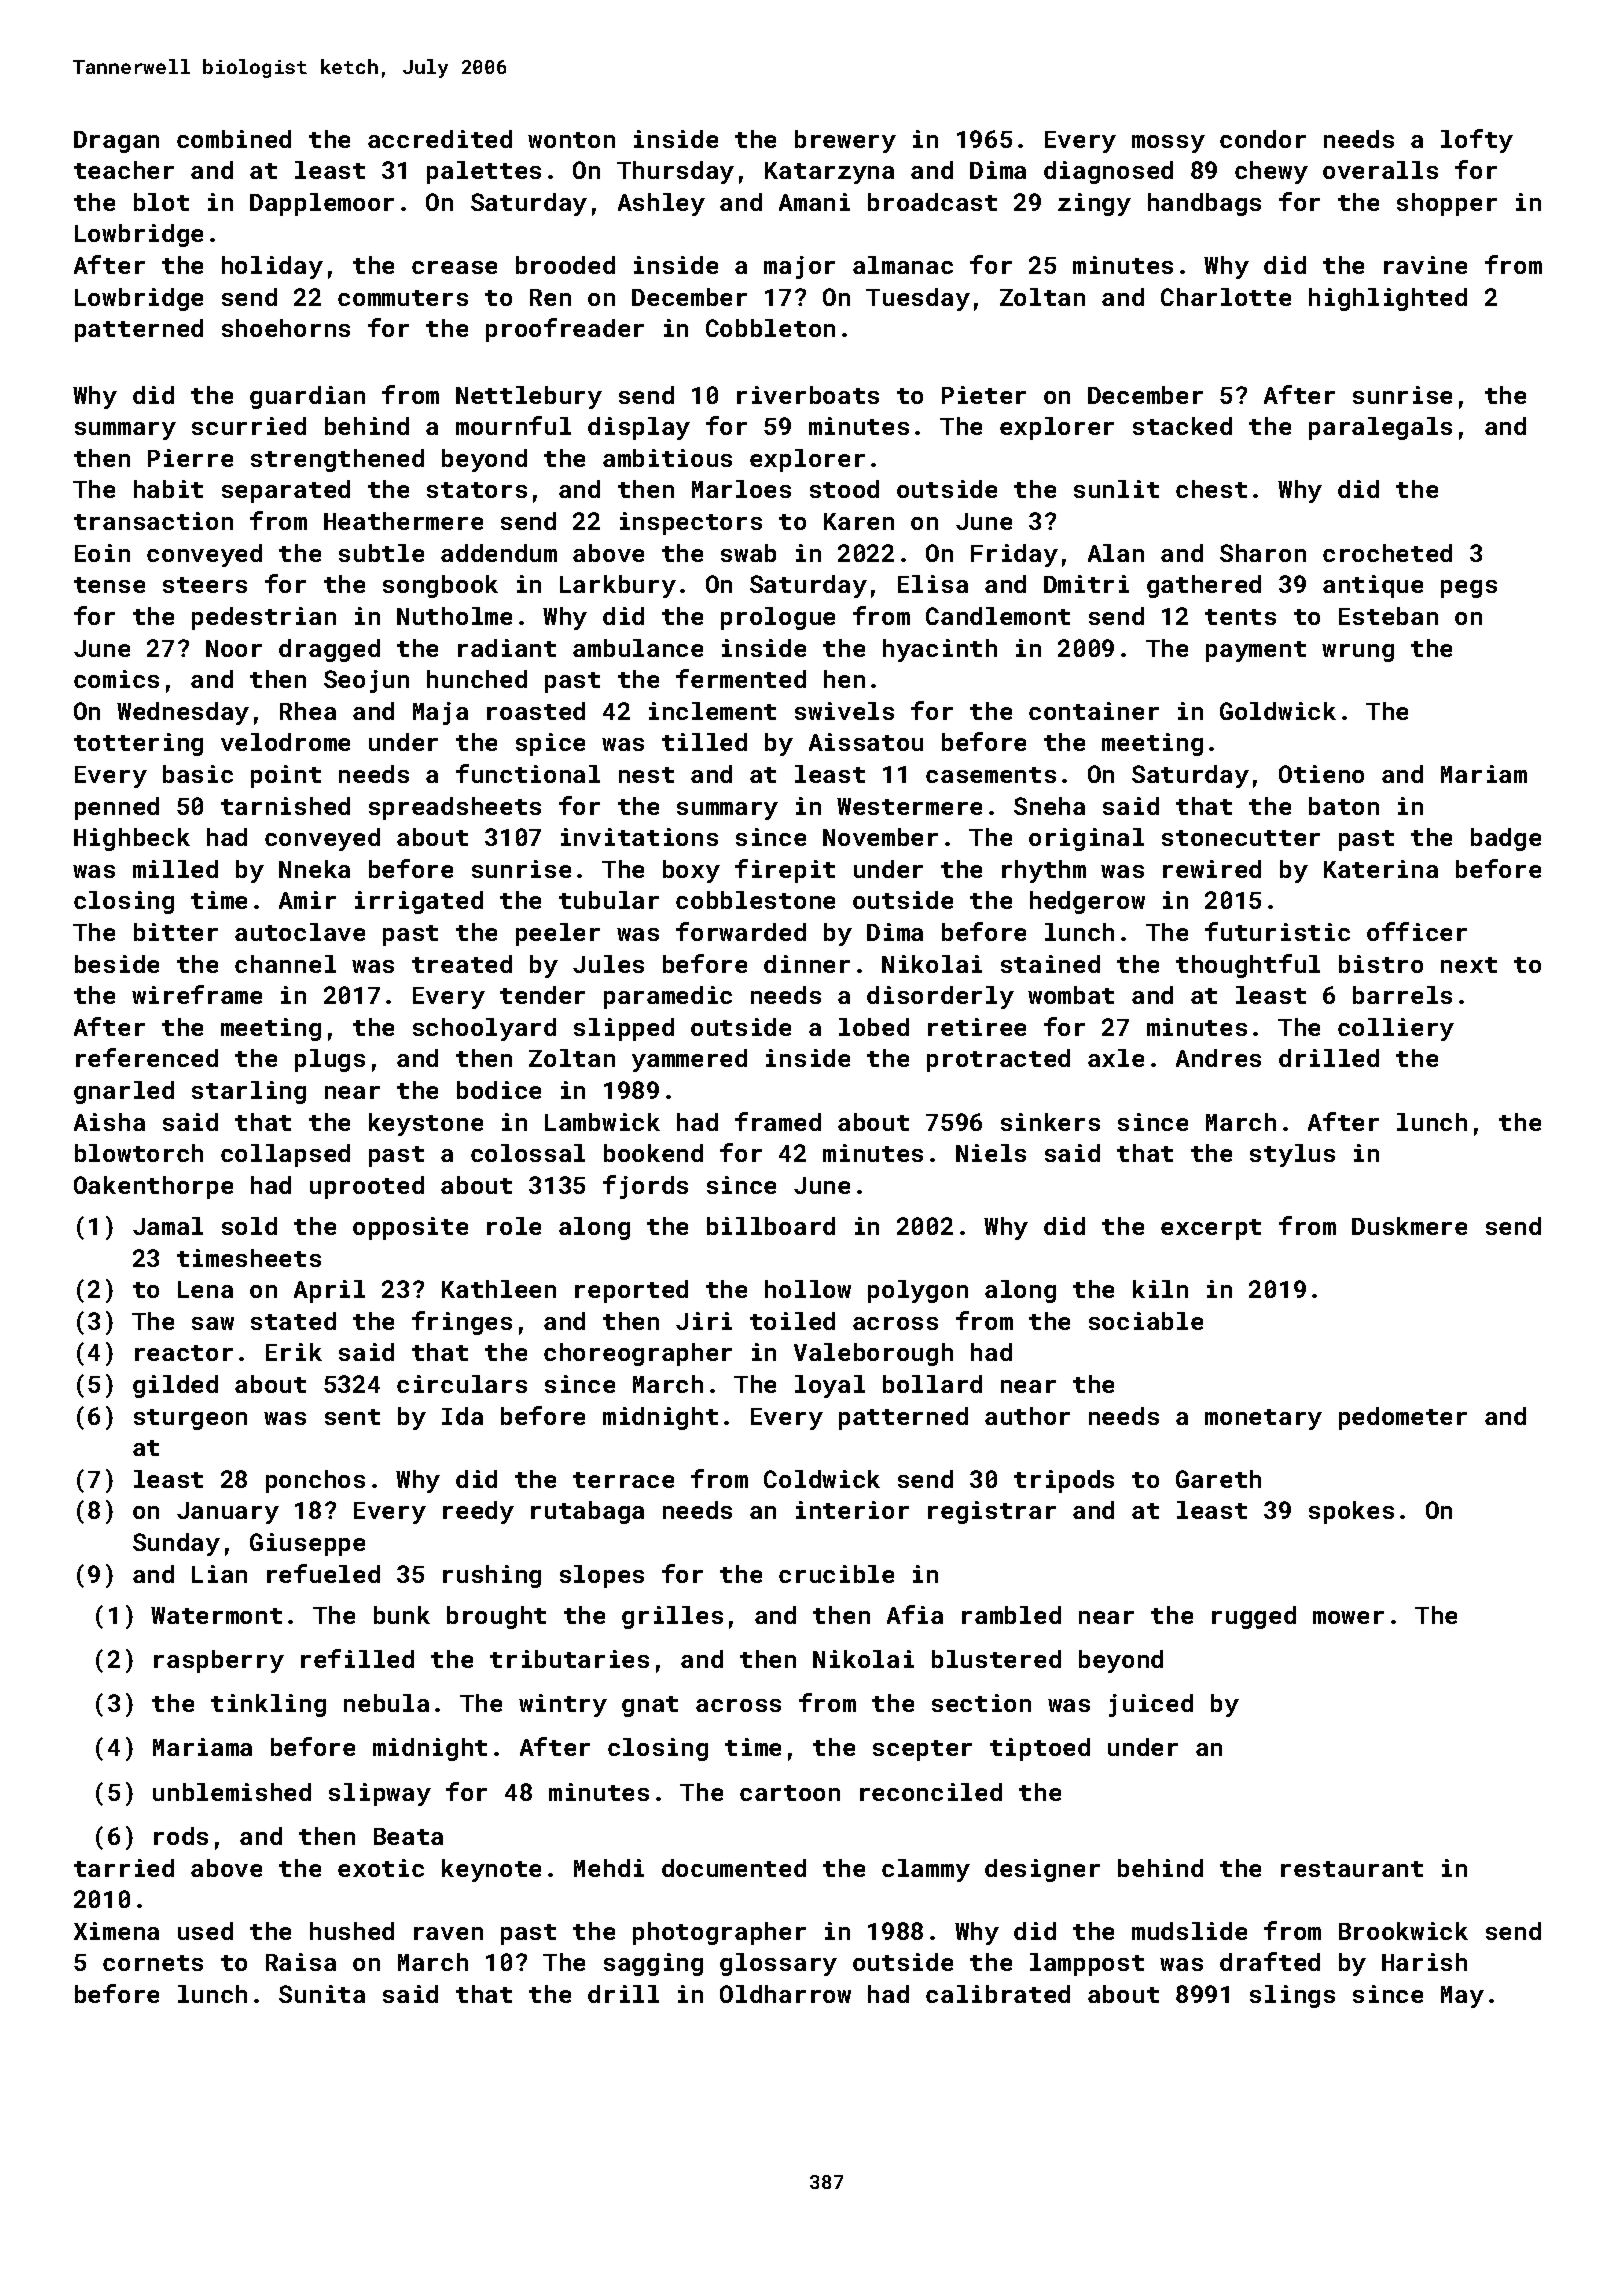  I want to click on unblemished, so click(232, 1792).
